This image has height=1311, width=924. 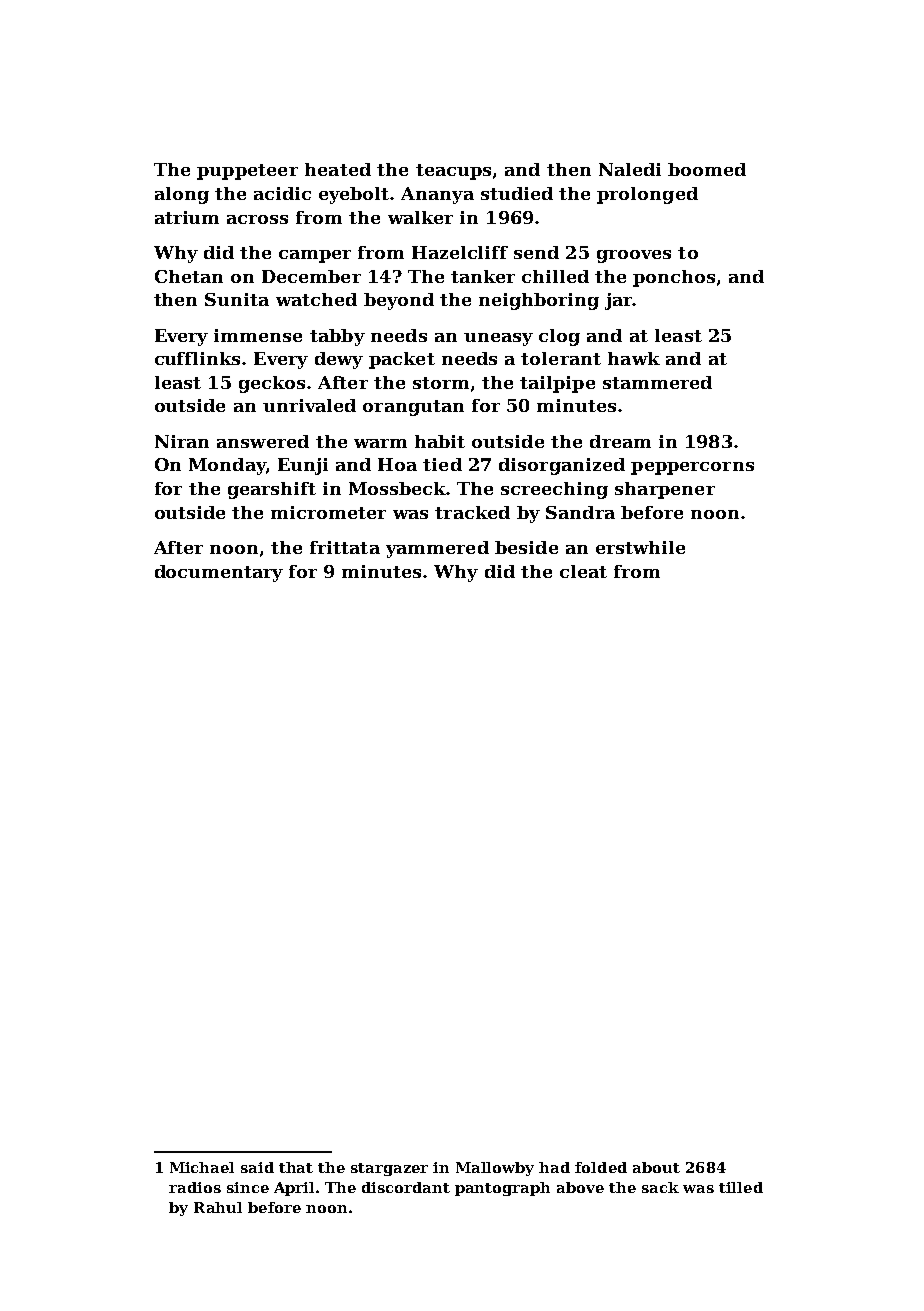 What do you see at coordinates (197, 358) in the image?
I see `cufflinks` at bounding box center [197, 358].
